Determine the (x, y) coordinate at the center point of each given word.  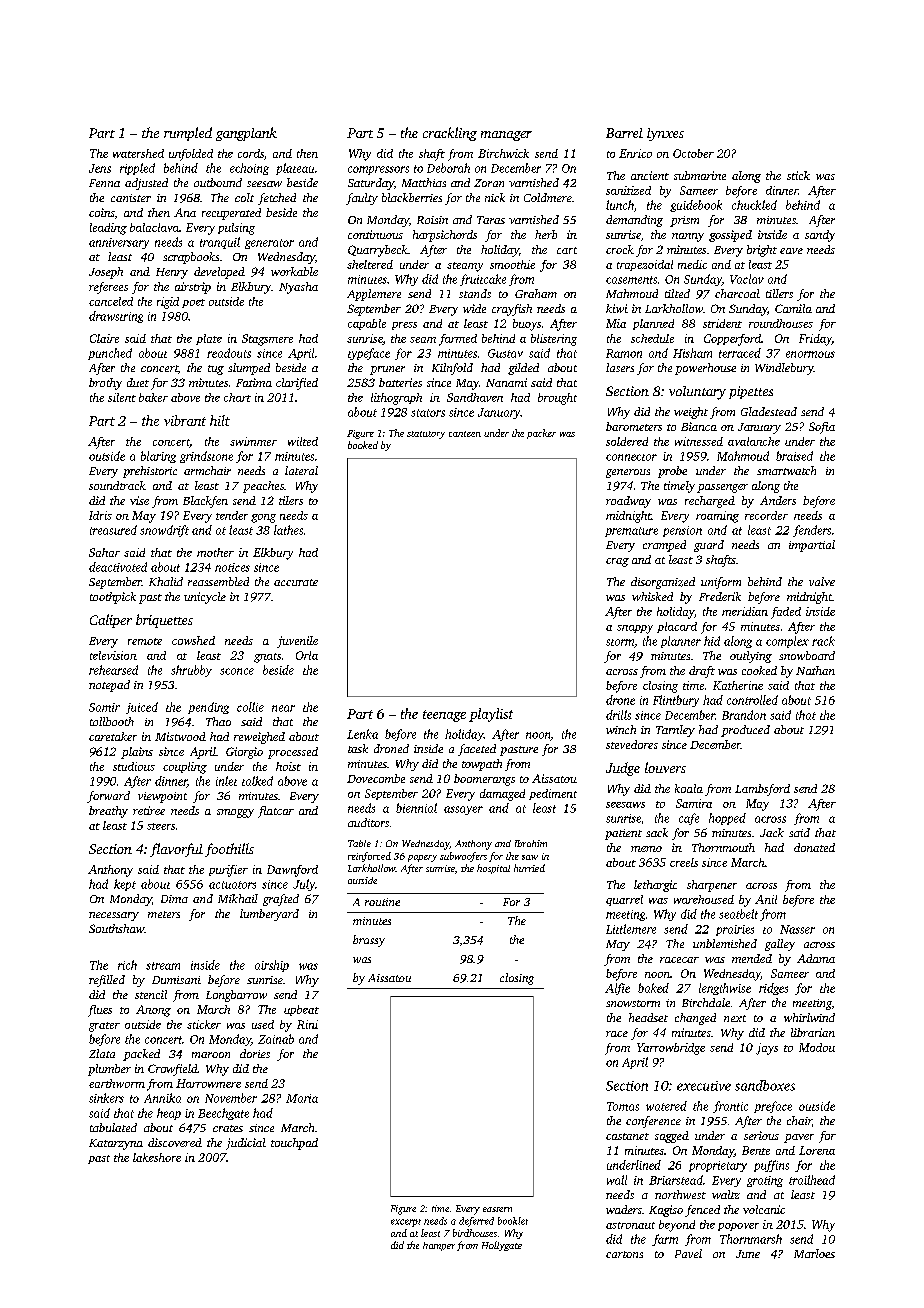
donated (814, 847)
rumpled (188, 134)
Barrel (624, 133)
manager (506, 136)
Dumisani (176, 980)
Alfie (617, 989)
